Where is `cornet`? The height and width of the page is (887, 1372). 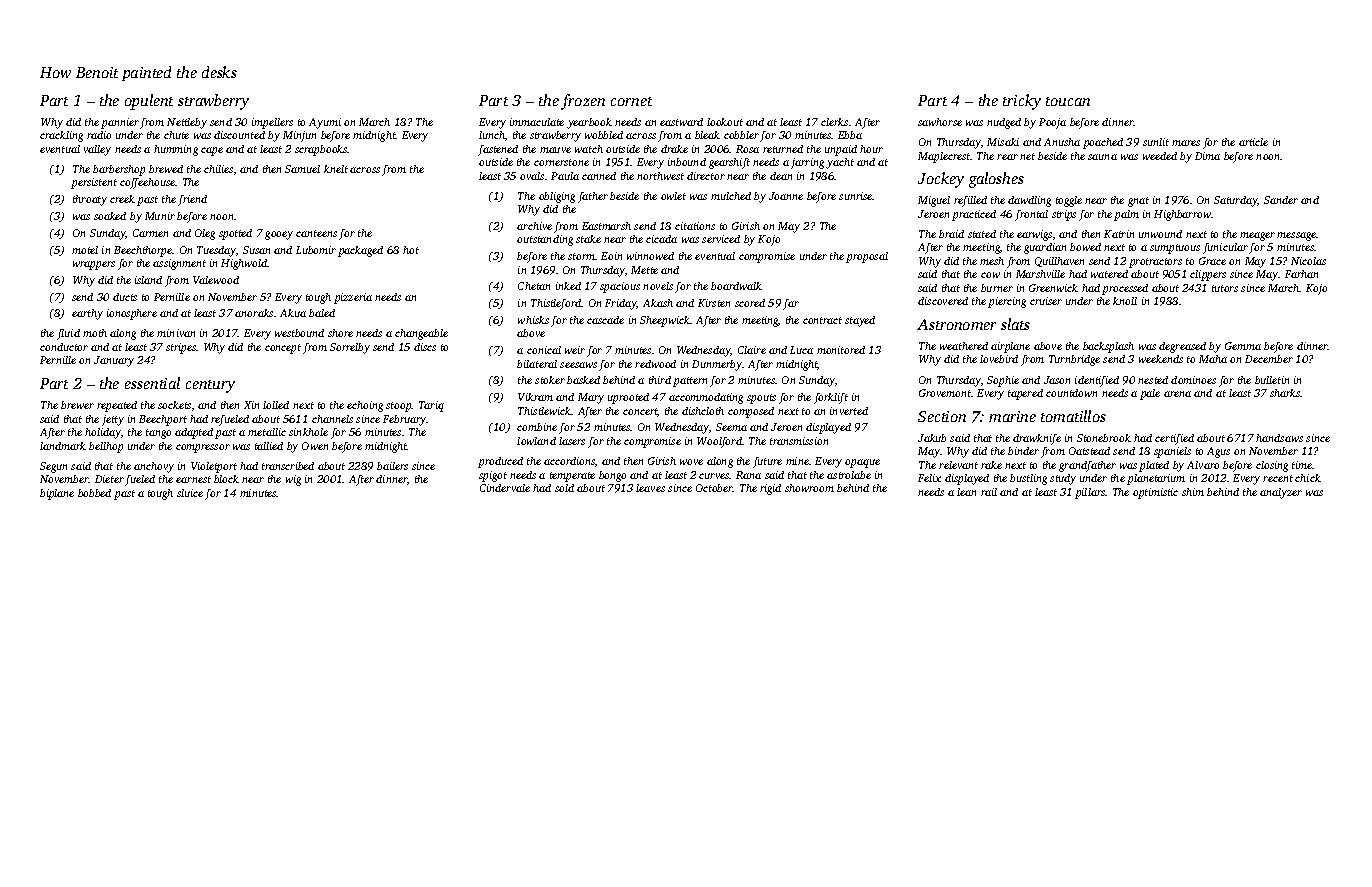
cornet is located at coordinates (631, 101).
